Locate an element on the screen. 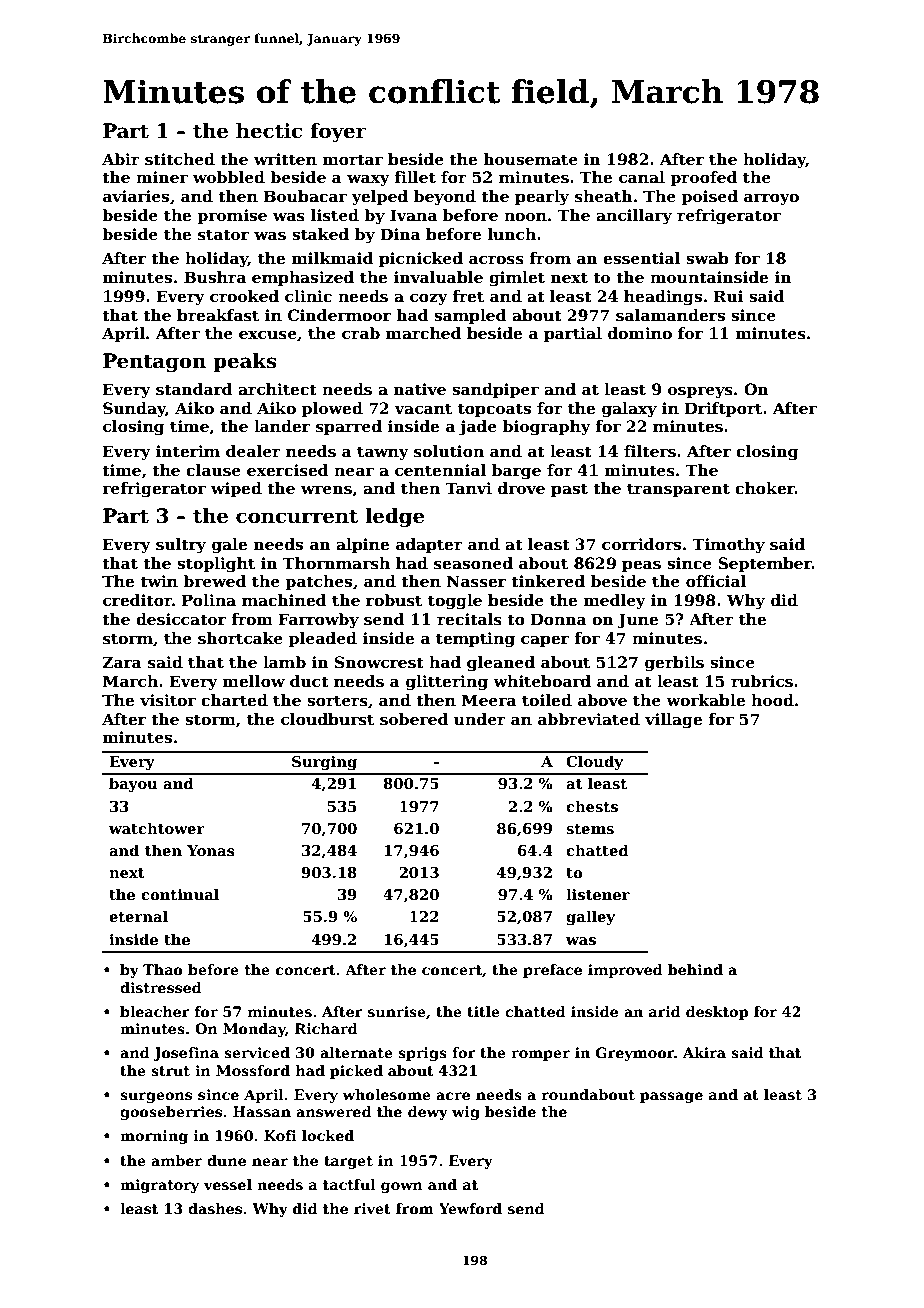 This screenshot has width=924, height=1308. foyer is located at coordinates (338, 133).
